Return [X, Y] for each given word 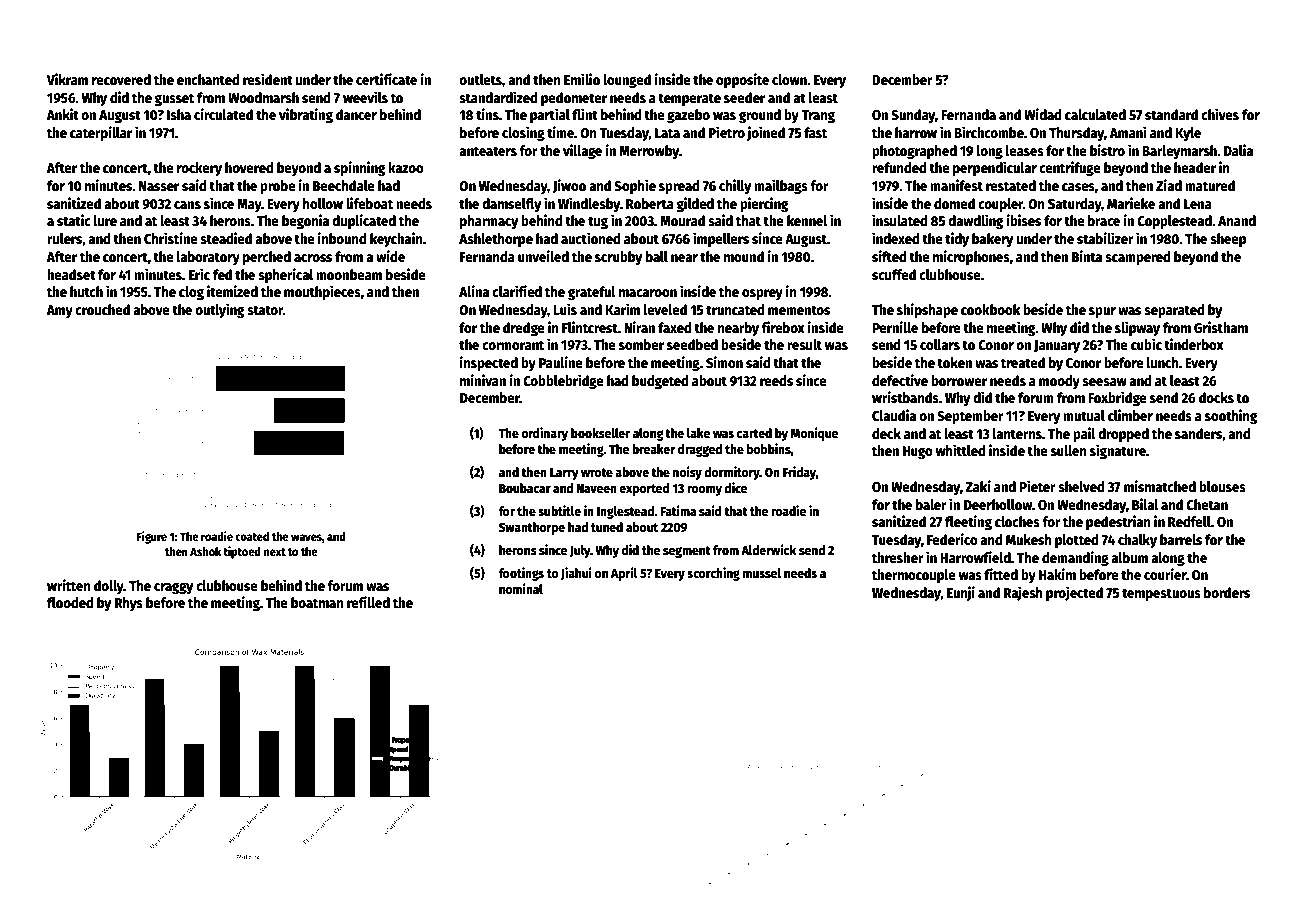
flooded [70, 602]
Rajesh [1023, 593]
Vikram [67, 79]
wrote [597, 472]
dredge [524, 329]
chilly [735, 186]
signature [1118, 451]
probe [278, 187]
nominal [521, 588]
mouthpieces [322, 292]
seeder [744, 97]
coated [252, 536]
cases [1078, 187]
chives [1220, 114]
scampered [1138, 258]
